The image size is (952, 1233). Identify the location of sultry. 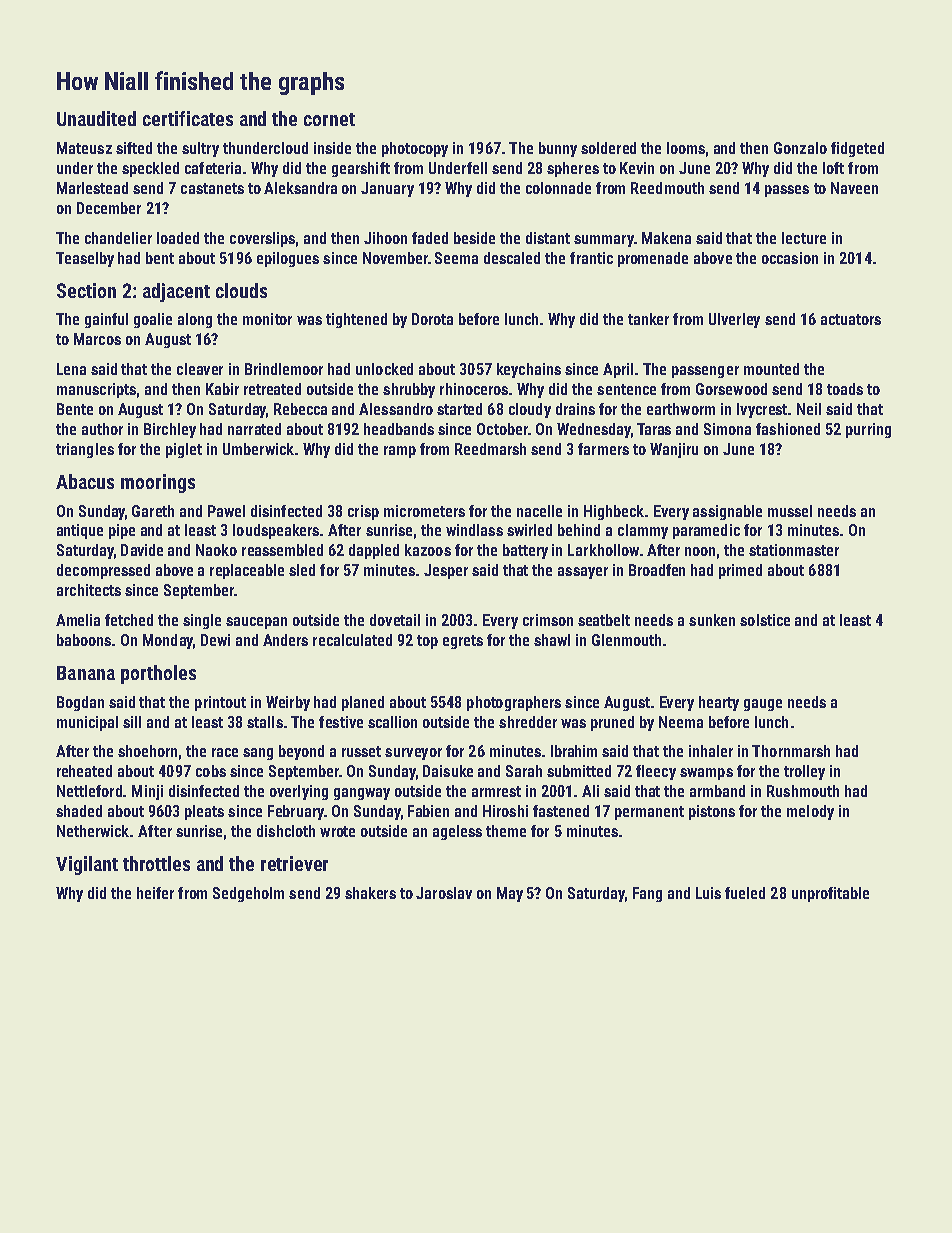
(200, 149).
